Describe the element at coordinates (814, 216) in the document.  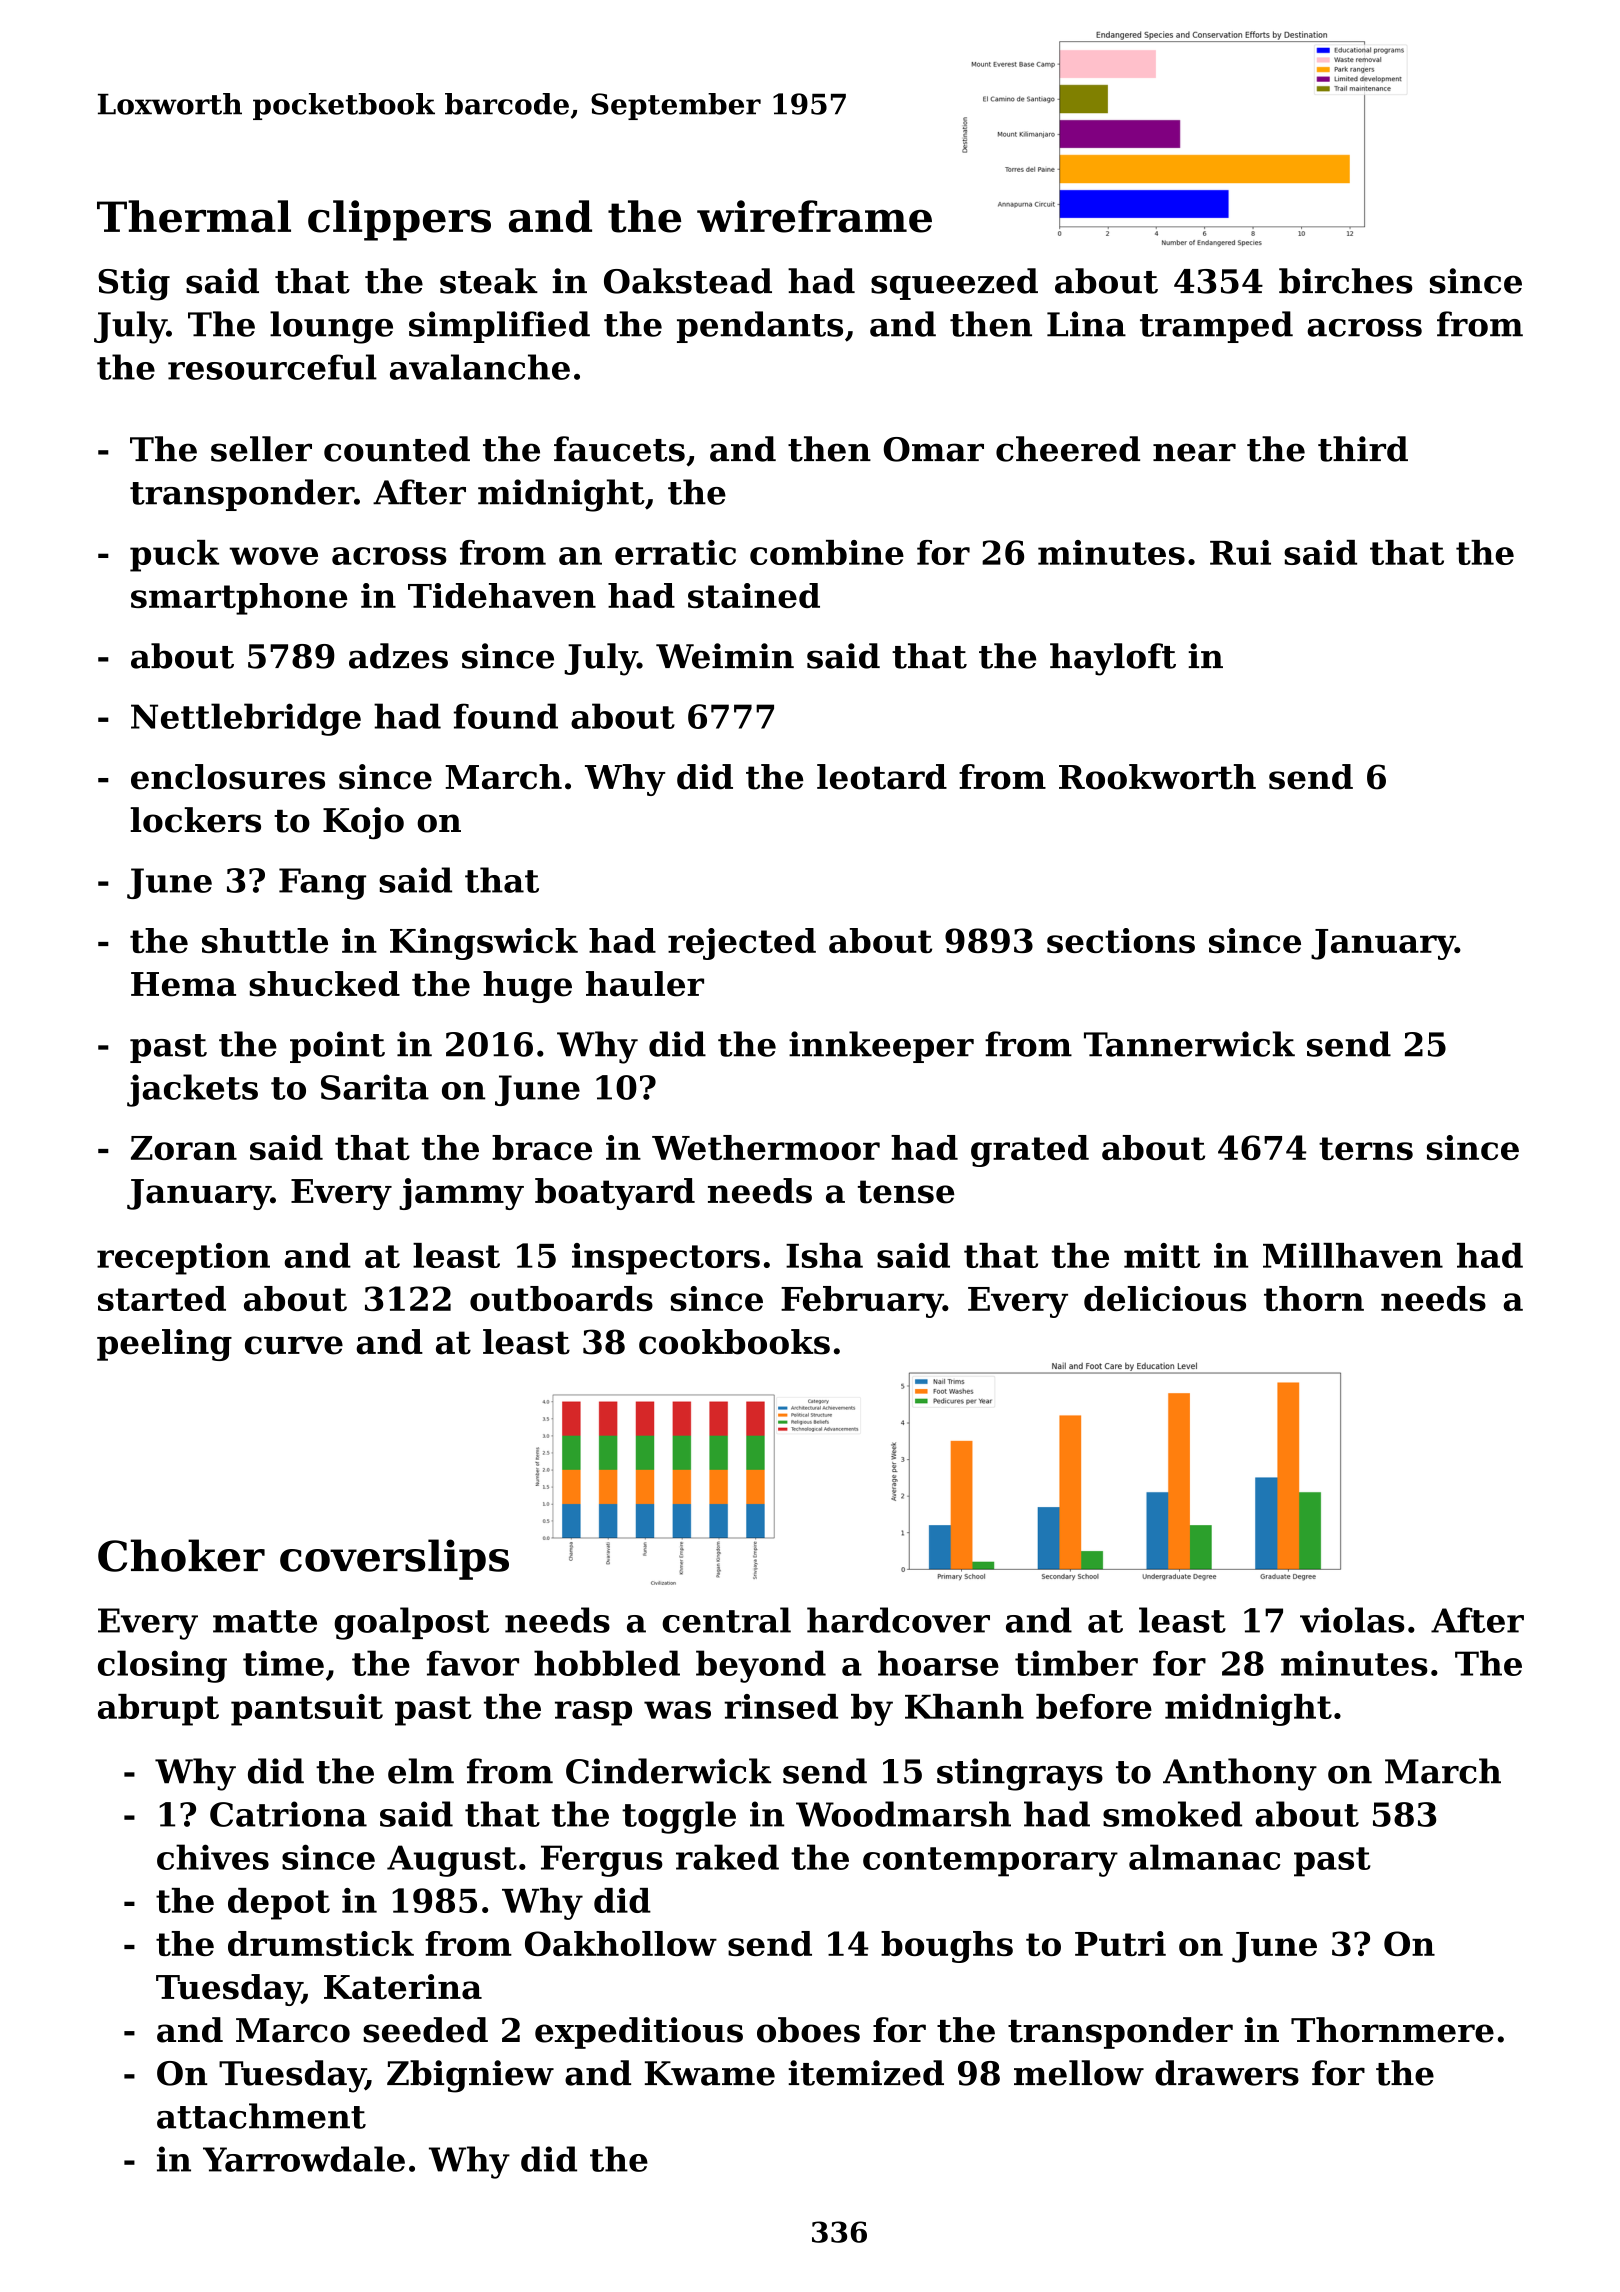
I see `wireframe` at that location.
